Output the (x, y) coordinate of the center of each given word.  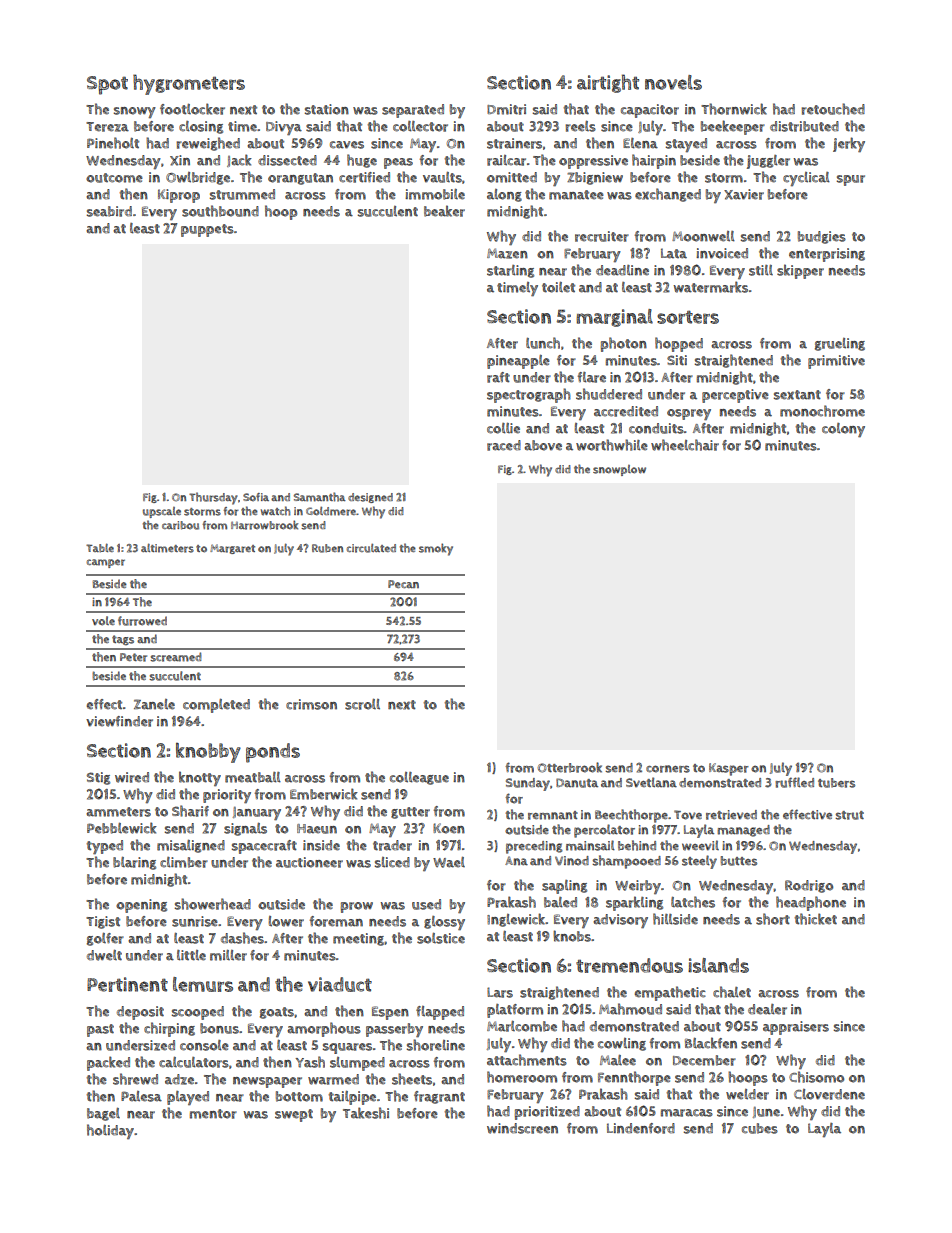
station (327, 109)
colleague (419, 778)
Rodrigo (809, 886)
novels (673, 82)
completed (216, 706)
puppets (207, 230)
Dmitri (506, 109)
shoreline (436, 1045)
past (100, 1030)
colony (843, 430)
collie (503, 428)
